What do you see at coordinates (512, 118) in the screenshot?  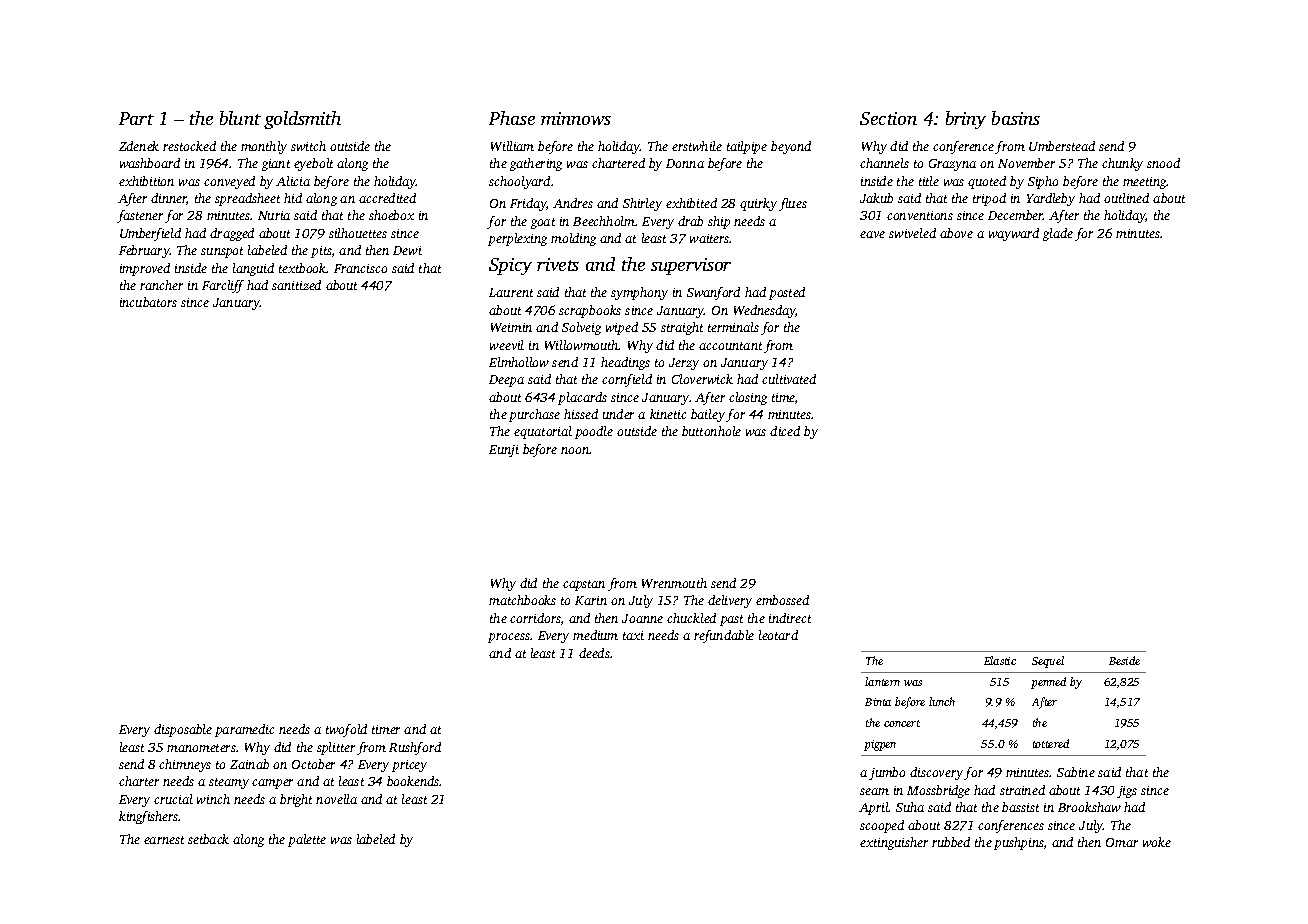 I see `Phase` at bounding box center [512, 118].
